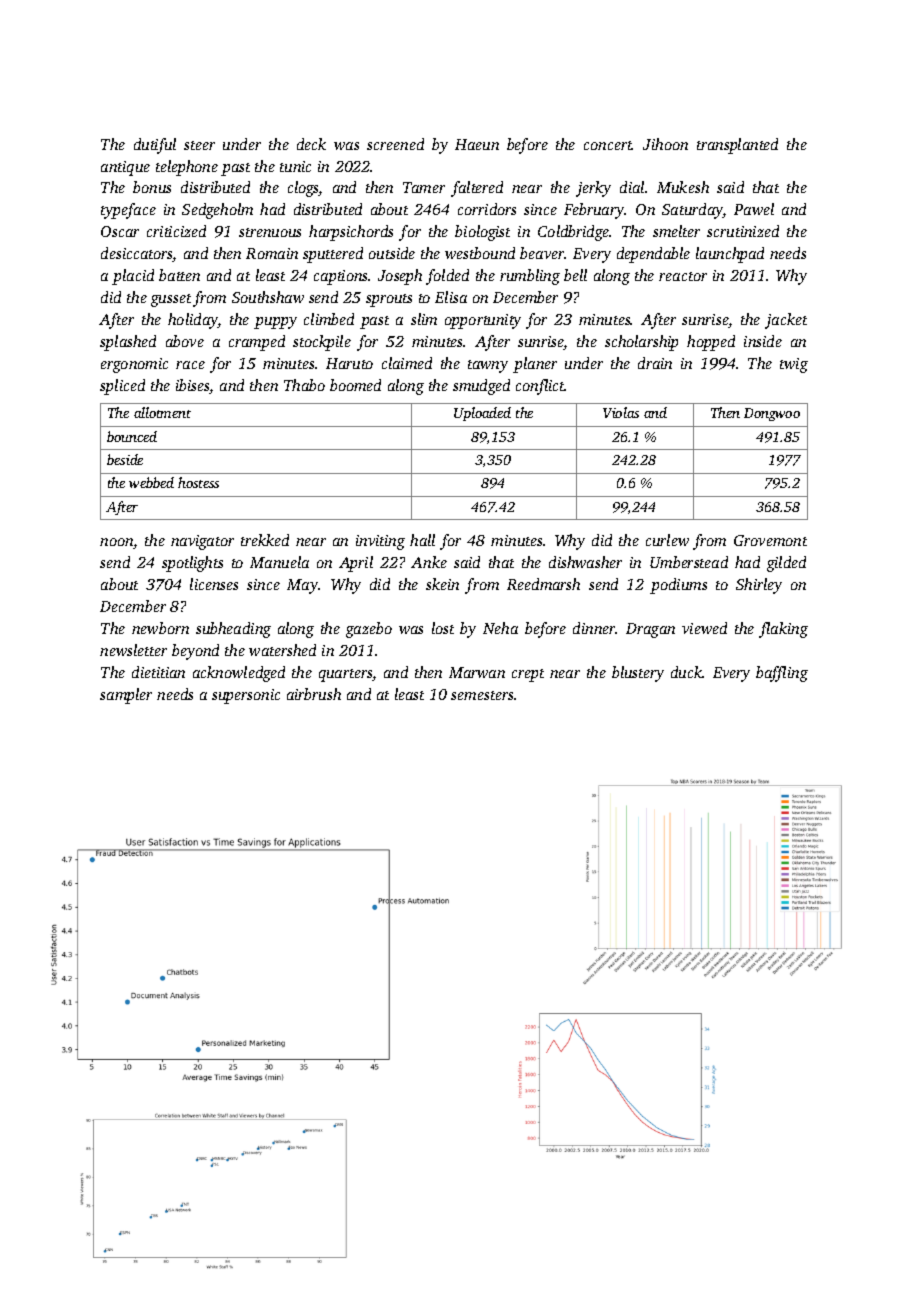  Describe the element at coordinates (772, 414) in the page. I see `Dongwoo` at that location.
